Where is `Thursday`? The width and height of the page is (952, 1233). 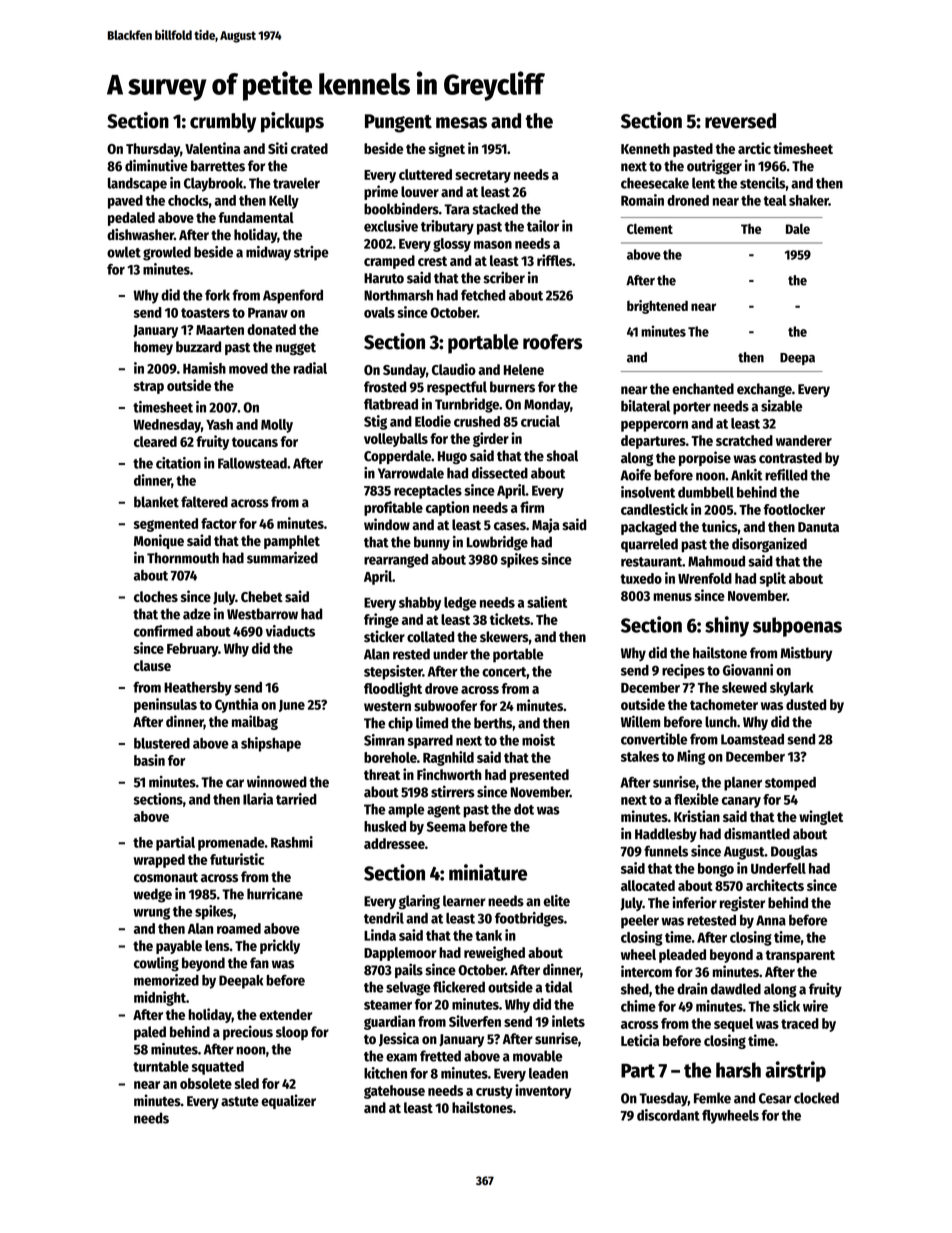 Thursday is located at coordinates (153, 150).
